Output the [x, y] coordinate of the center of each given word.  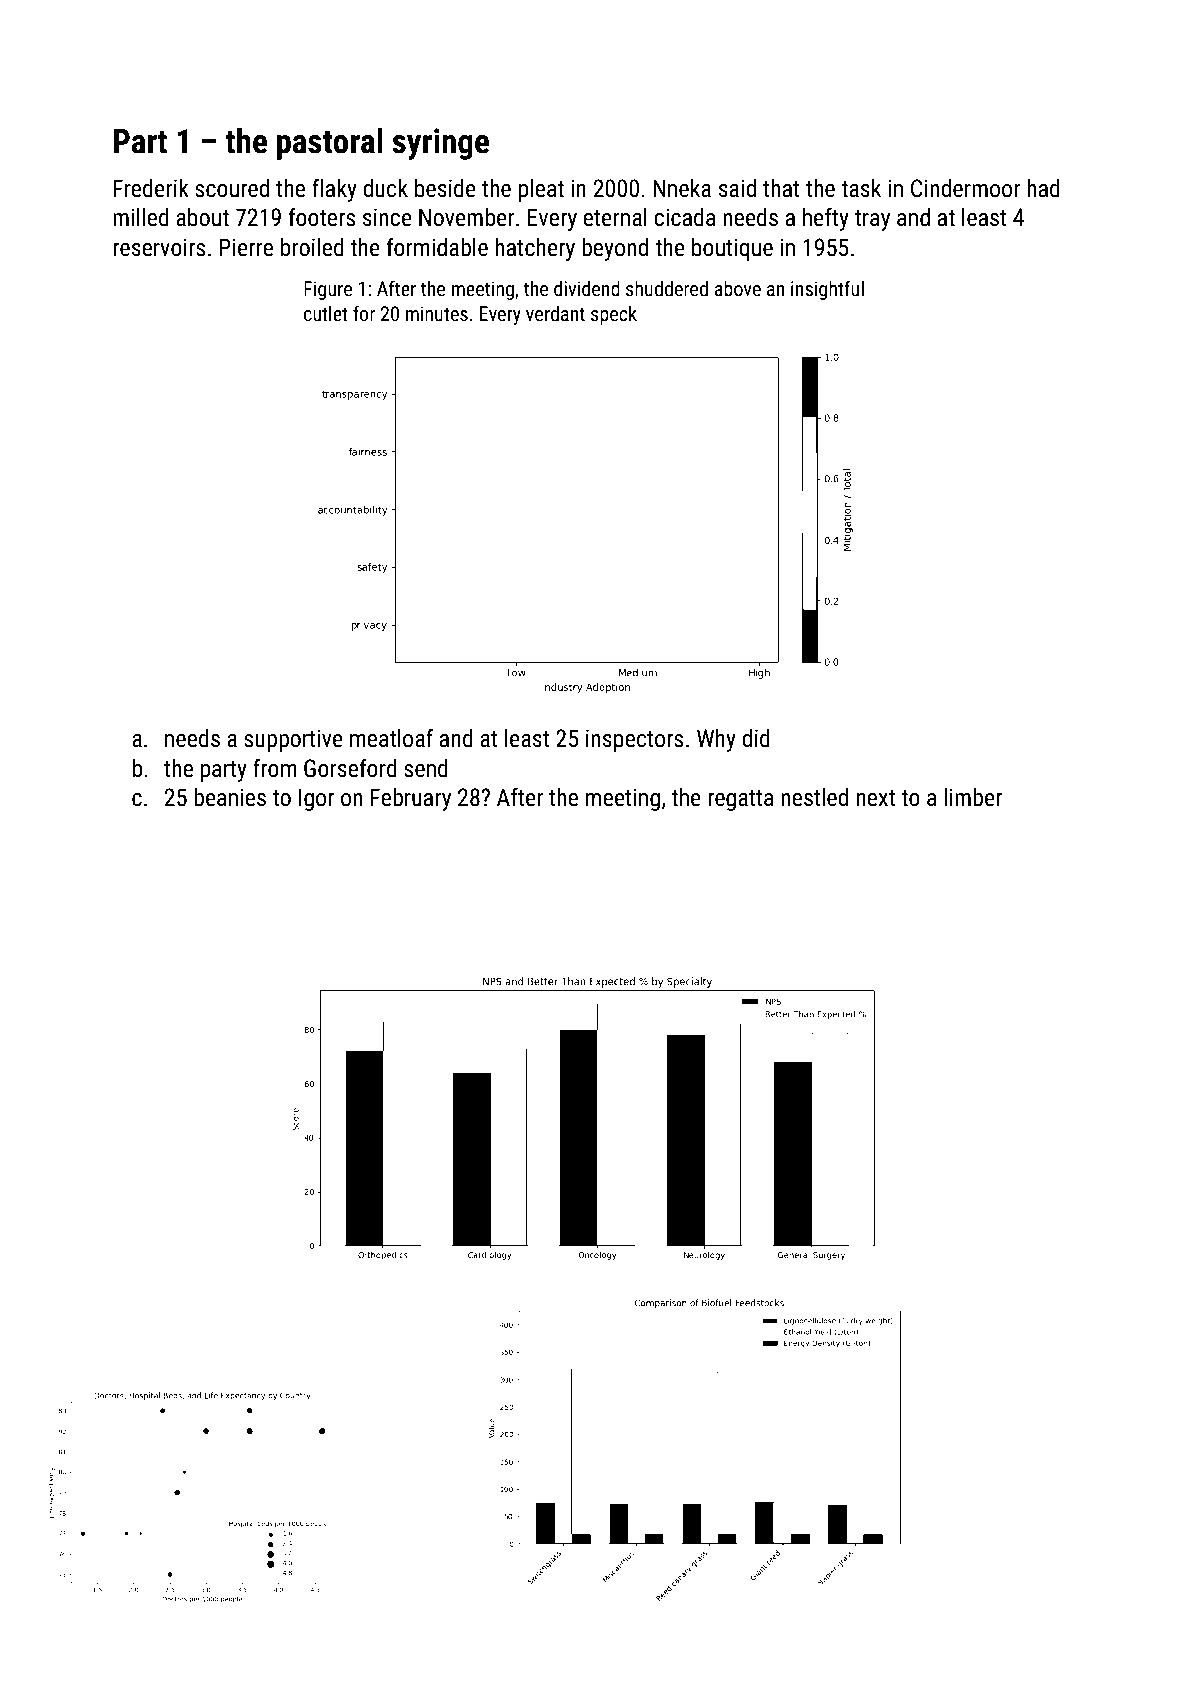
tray [872, 220]
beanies [230, 797]
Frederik [151, 188]
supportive [293, 740]
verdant [555, 313]
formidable [437, 247]
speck [614, 315]
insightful [827, 290]
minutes [437, 313]
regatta [741, 800]
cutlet [326, 313]
